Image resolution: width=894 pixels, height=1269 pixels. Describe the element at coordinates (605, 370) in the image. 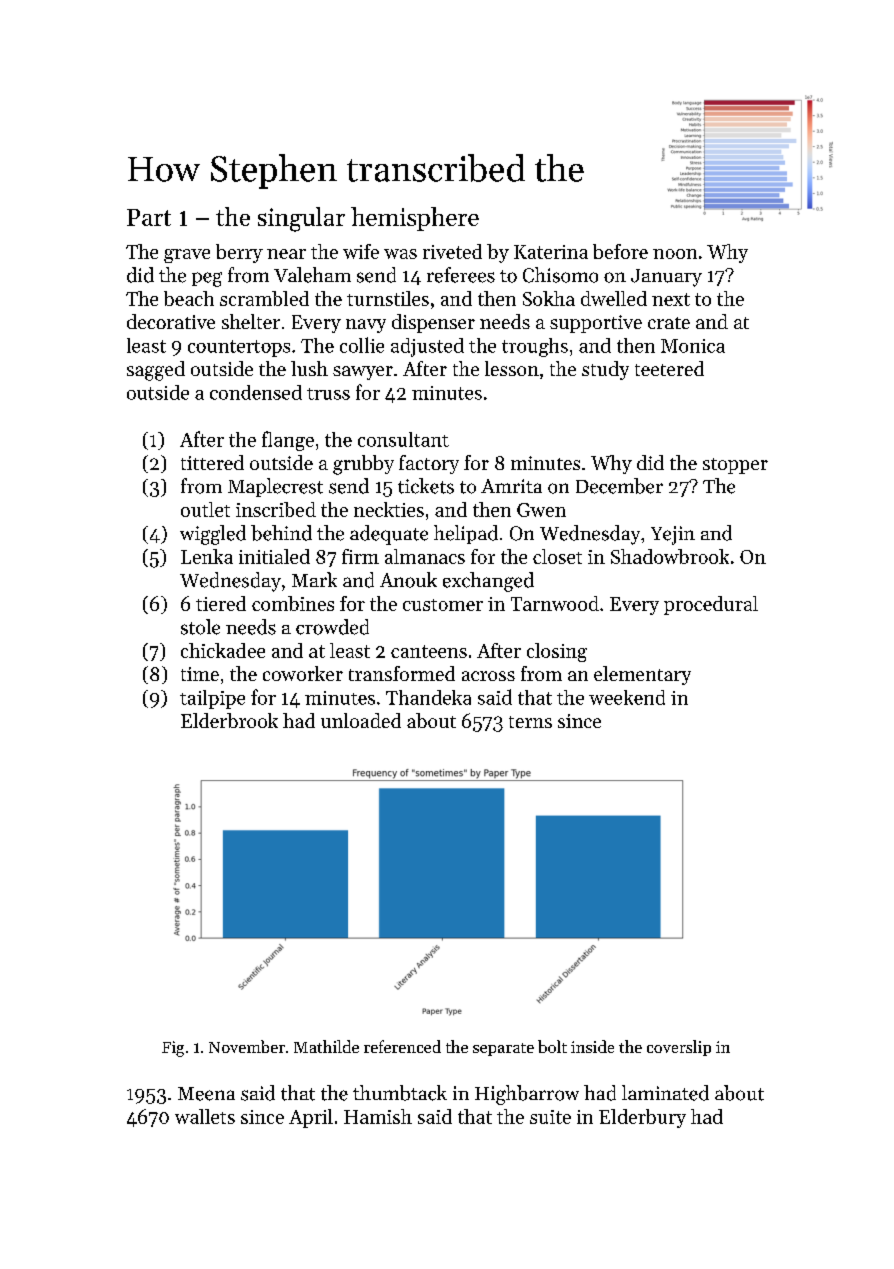

I see `study` at that location.
